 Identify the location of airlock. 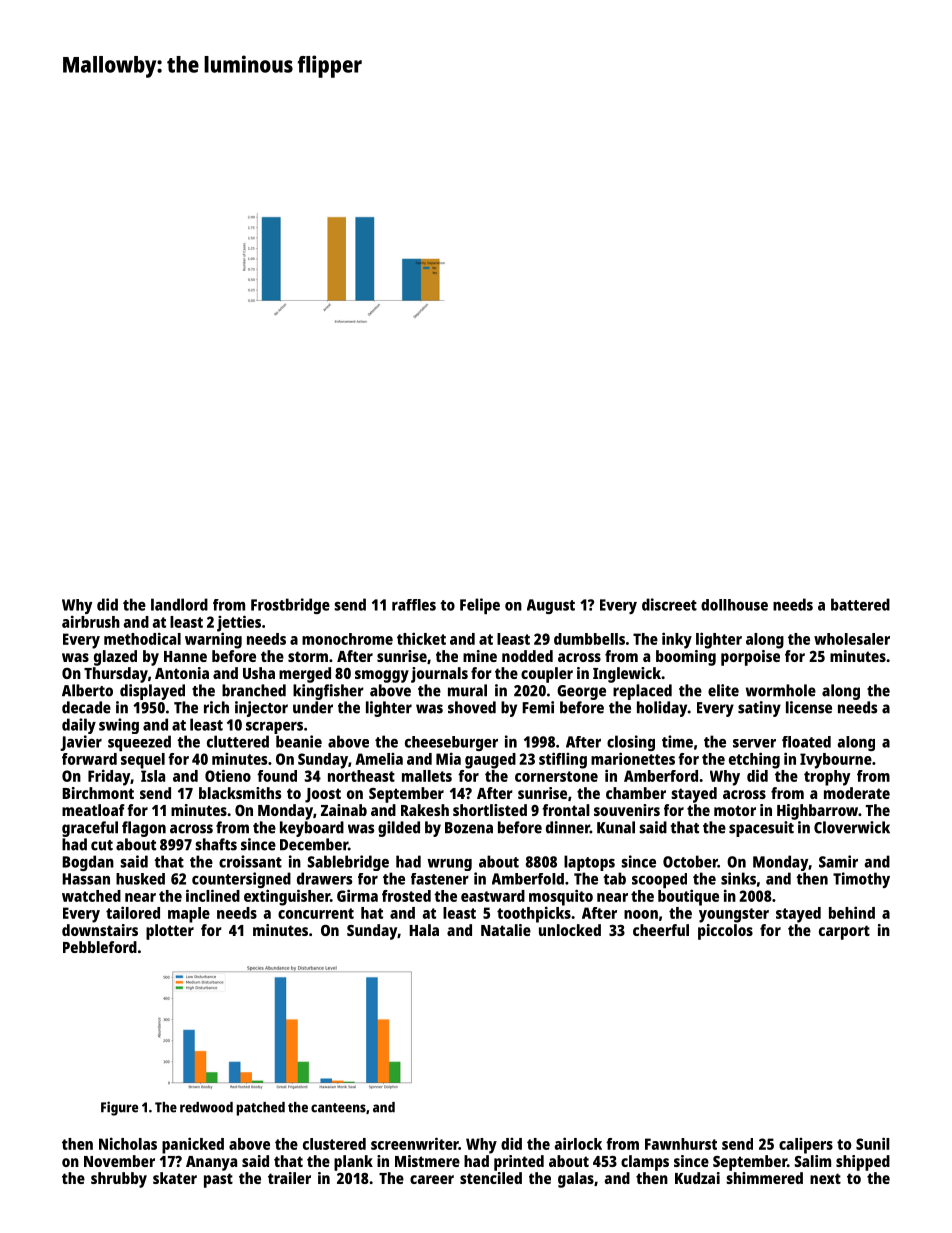
(578, 1143).
